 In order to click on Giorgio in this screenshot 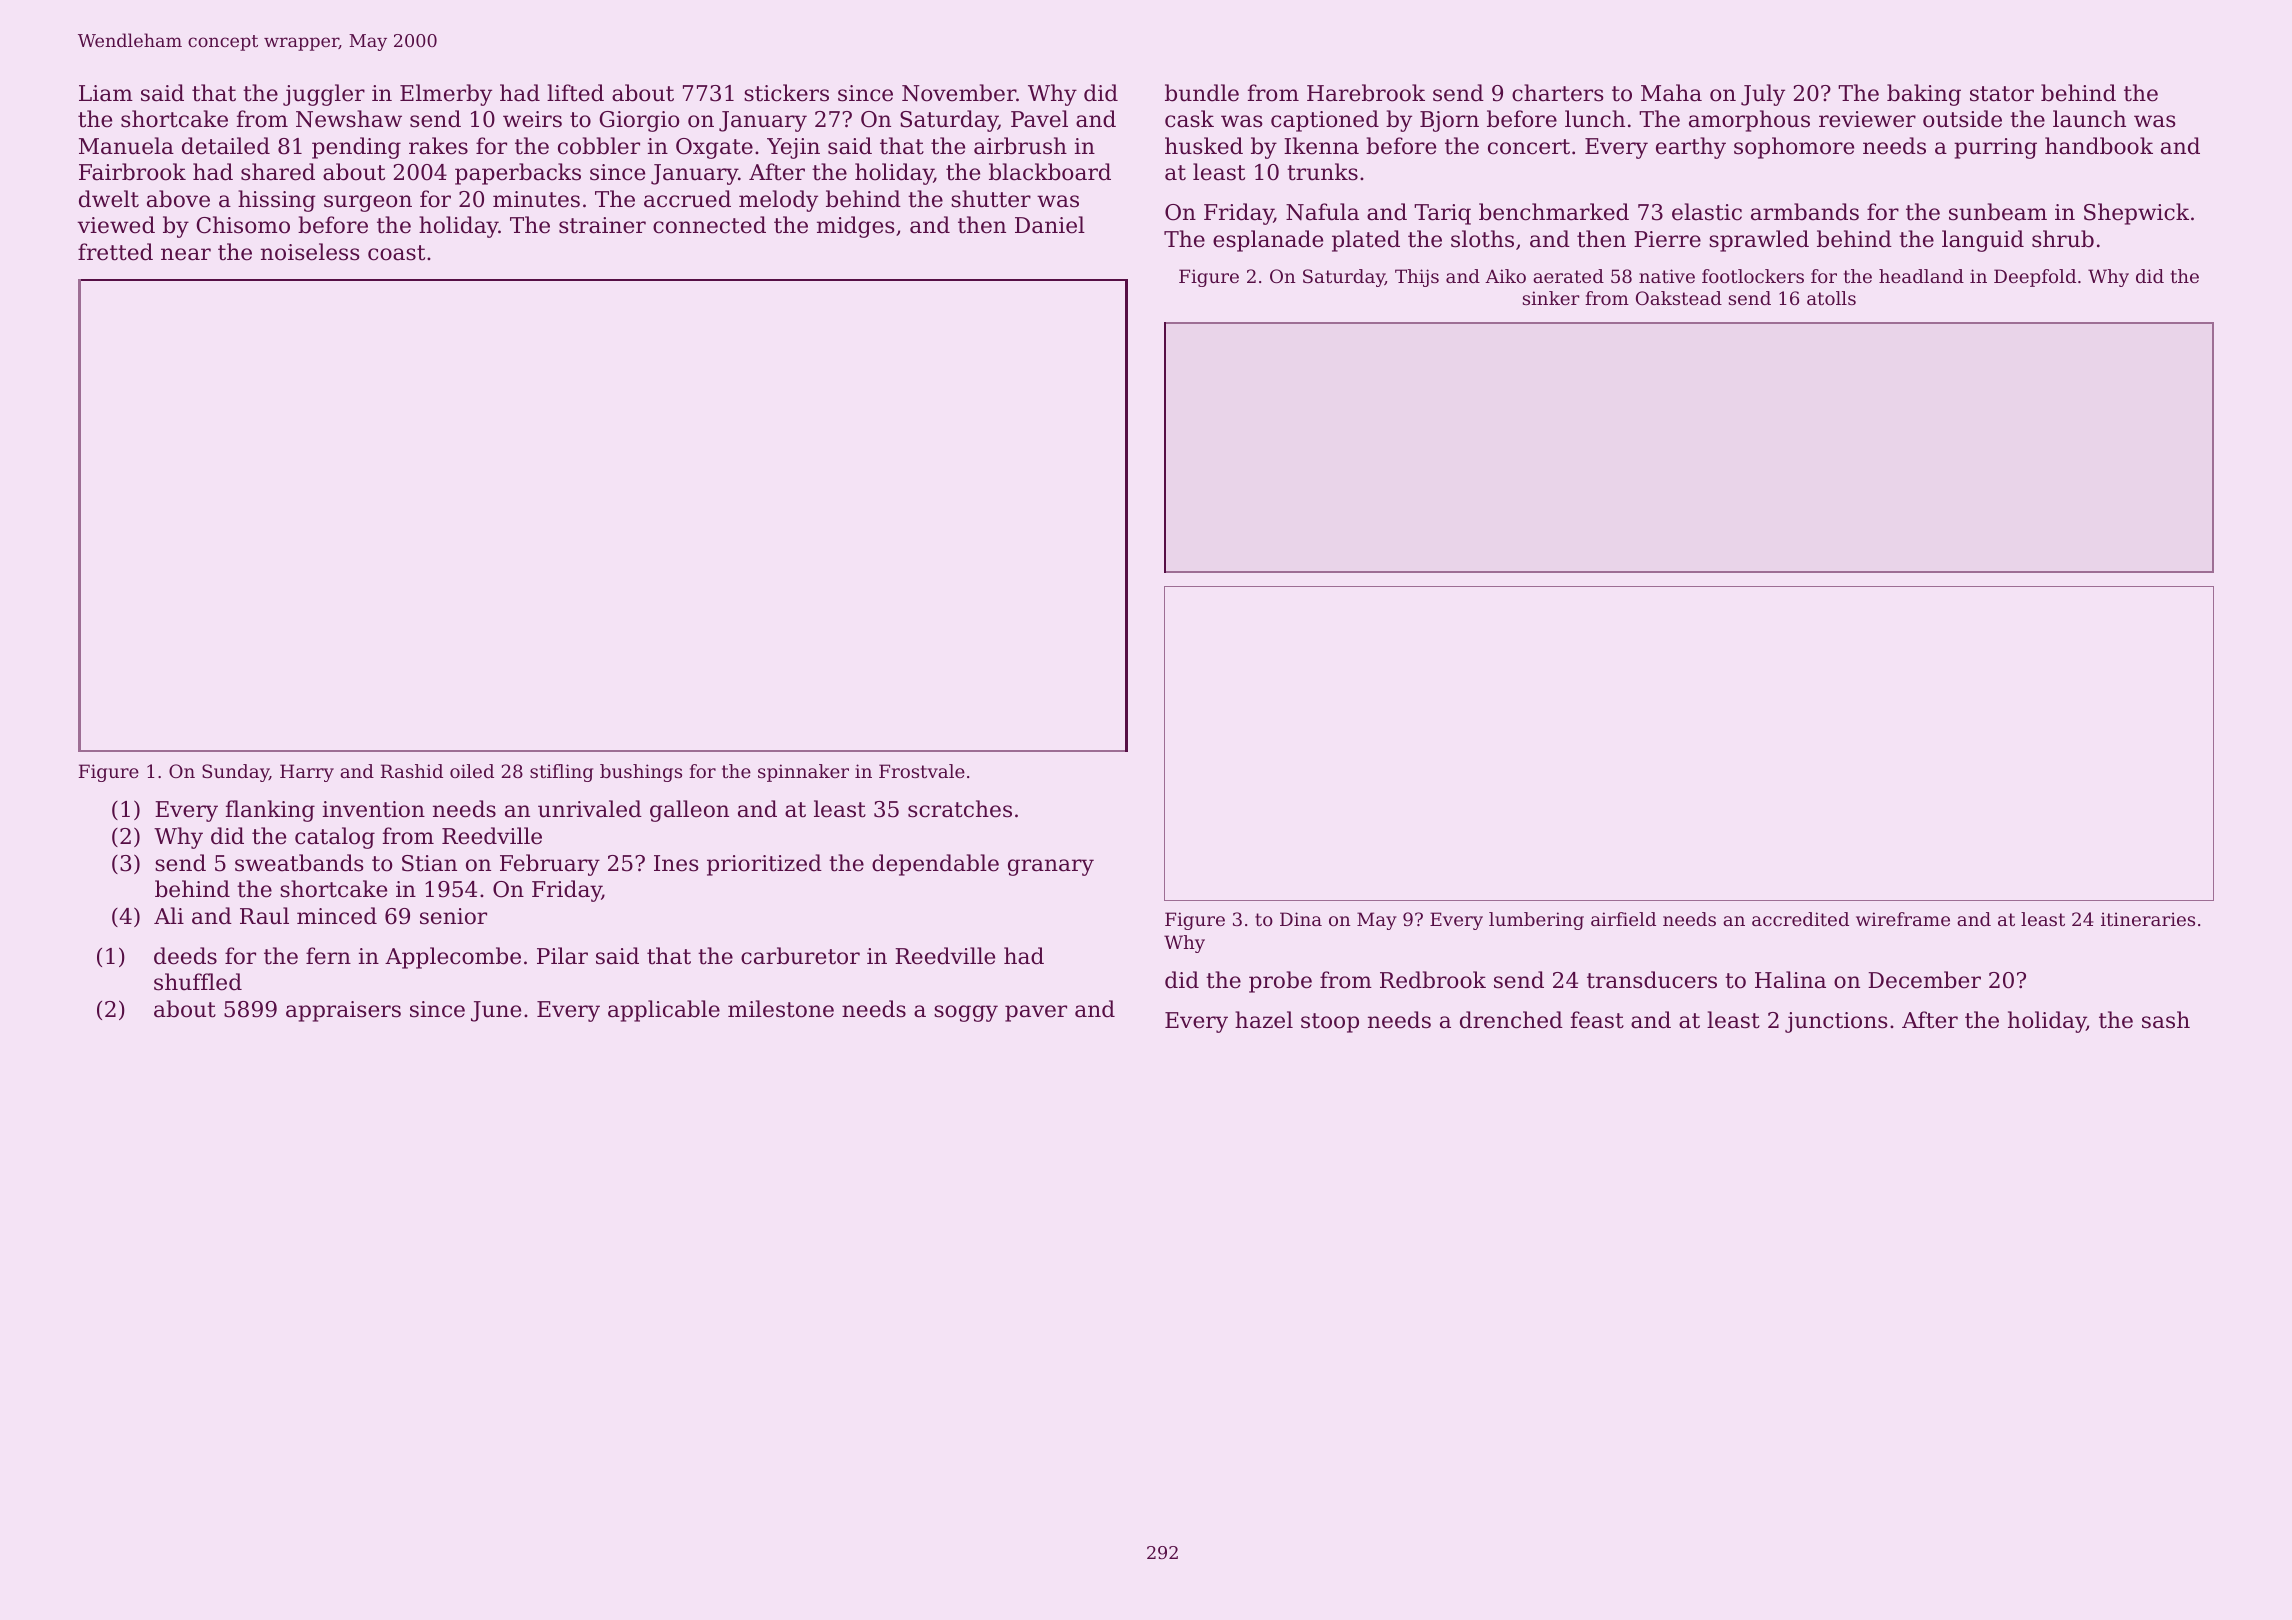, I will do `click(639, 121)`.
